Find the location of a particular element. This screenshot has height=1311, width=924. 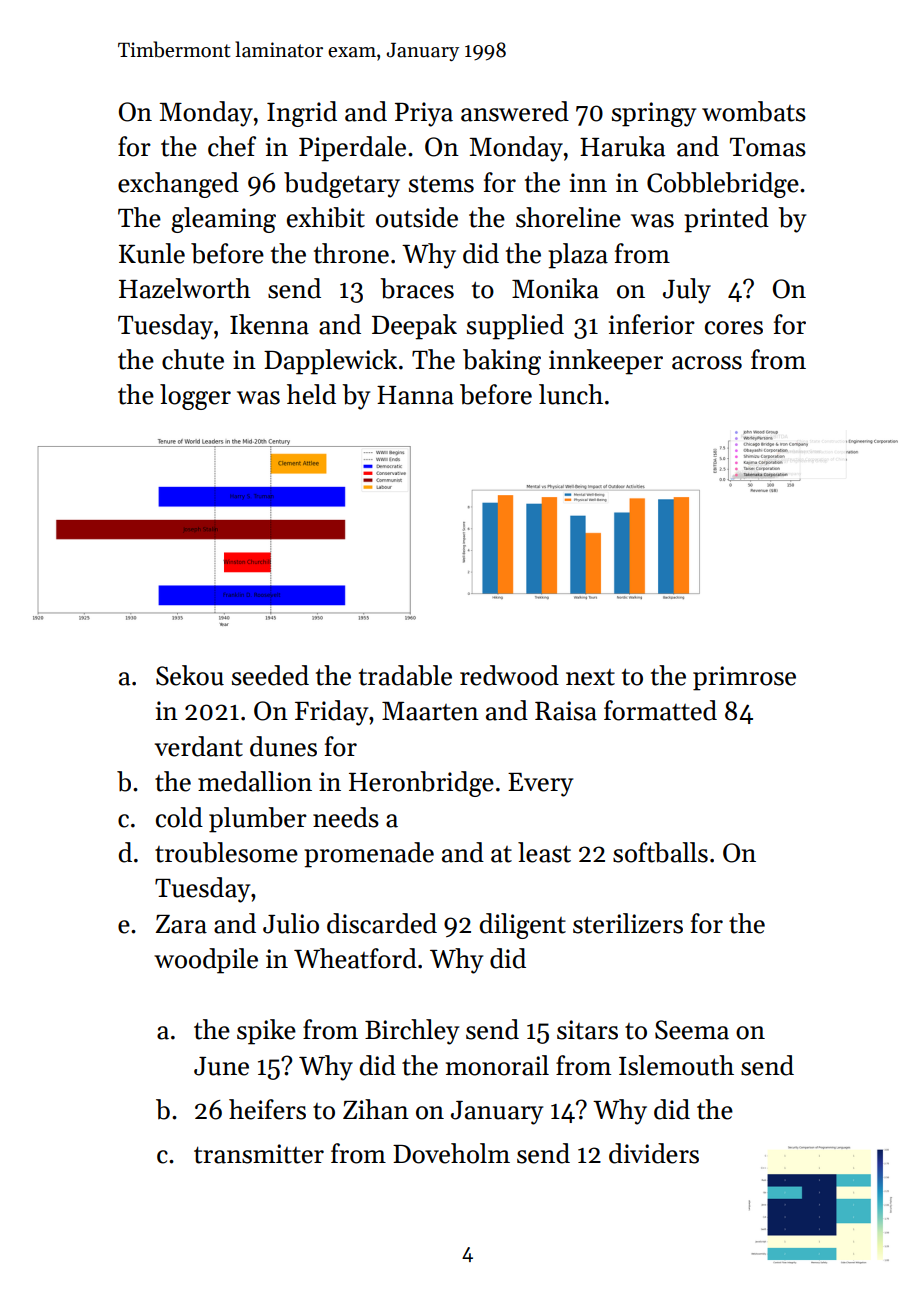

exchanged is located at coordinates (178, 185).
